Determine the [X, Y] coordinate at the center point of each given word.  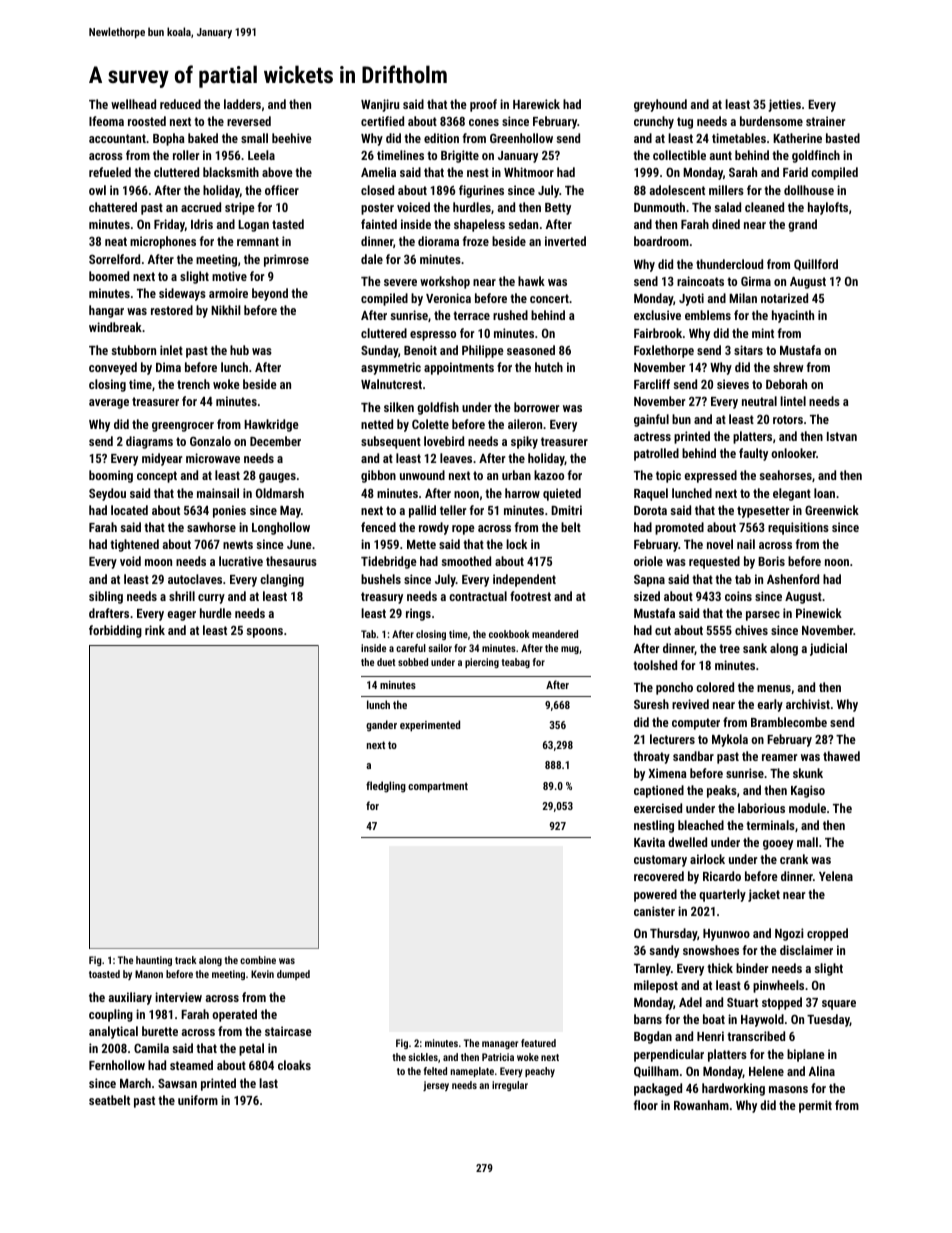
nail [746, 544]
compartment [438, 787]
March [135, 1083]
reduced [180, 104]
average [109, 404]
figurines [481, 191]
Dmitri [566, 510]
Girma [756, 281]
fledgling [386, 787]
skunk [808, 773]
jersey [436, 1086]
